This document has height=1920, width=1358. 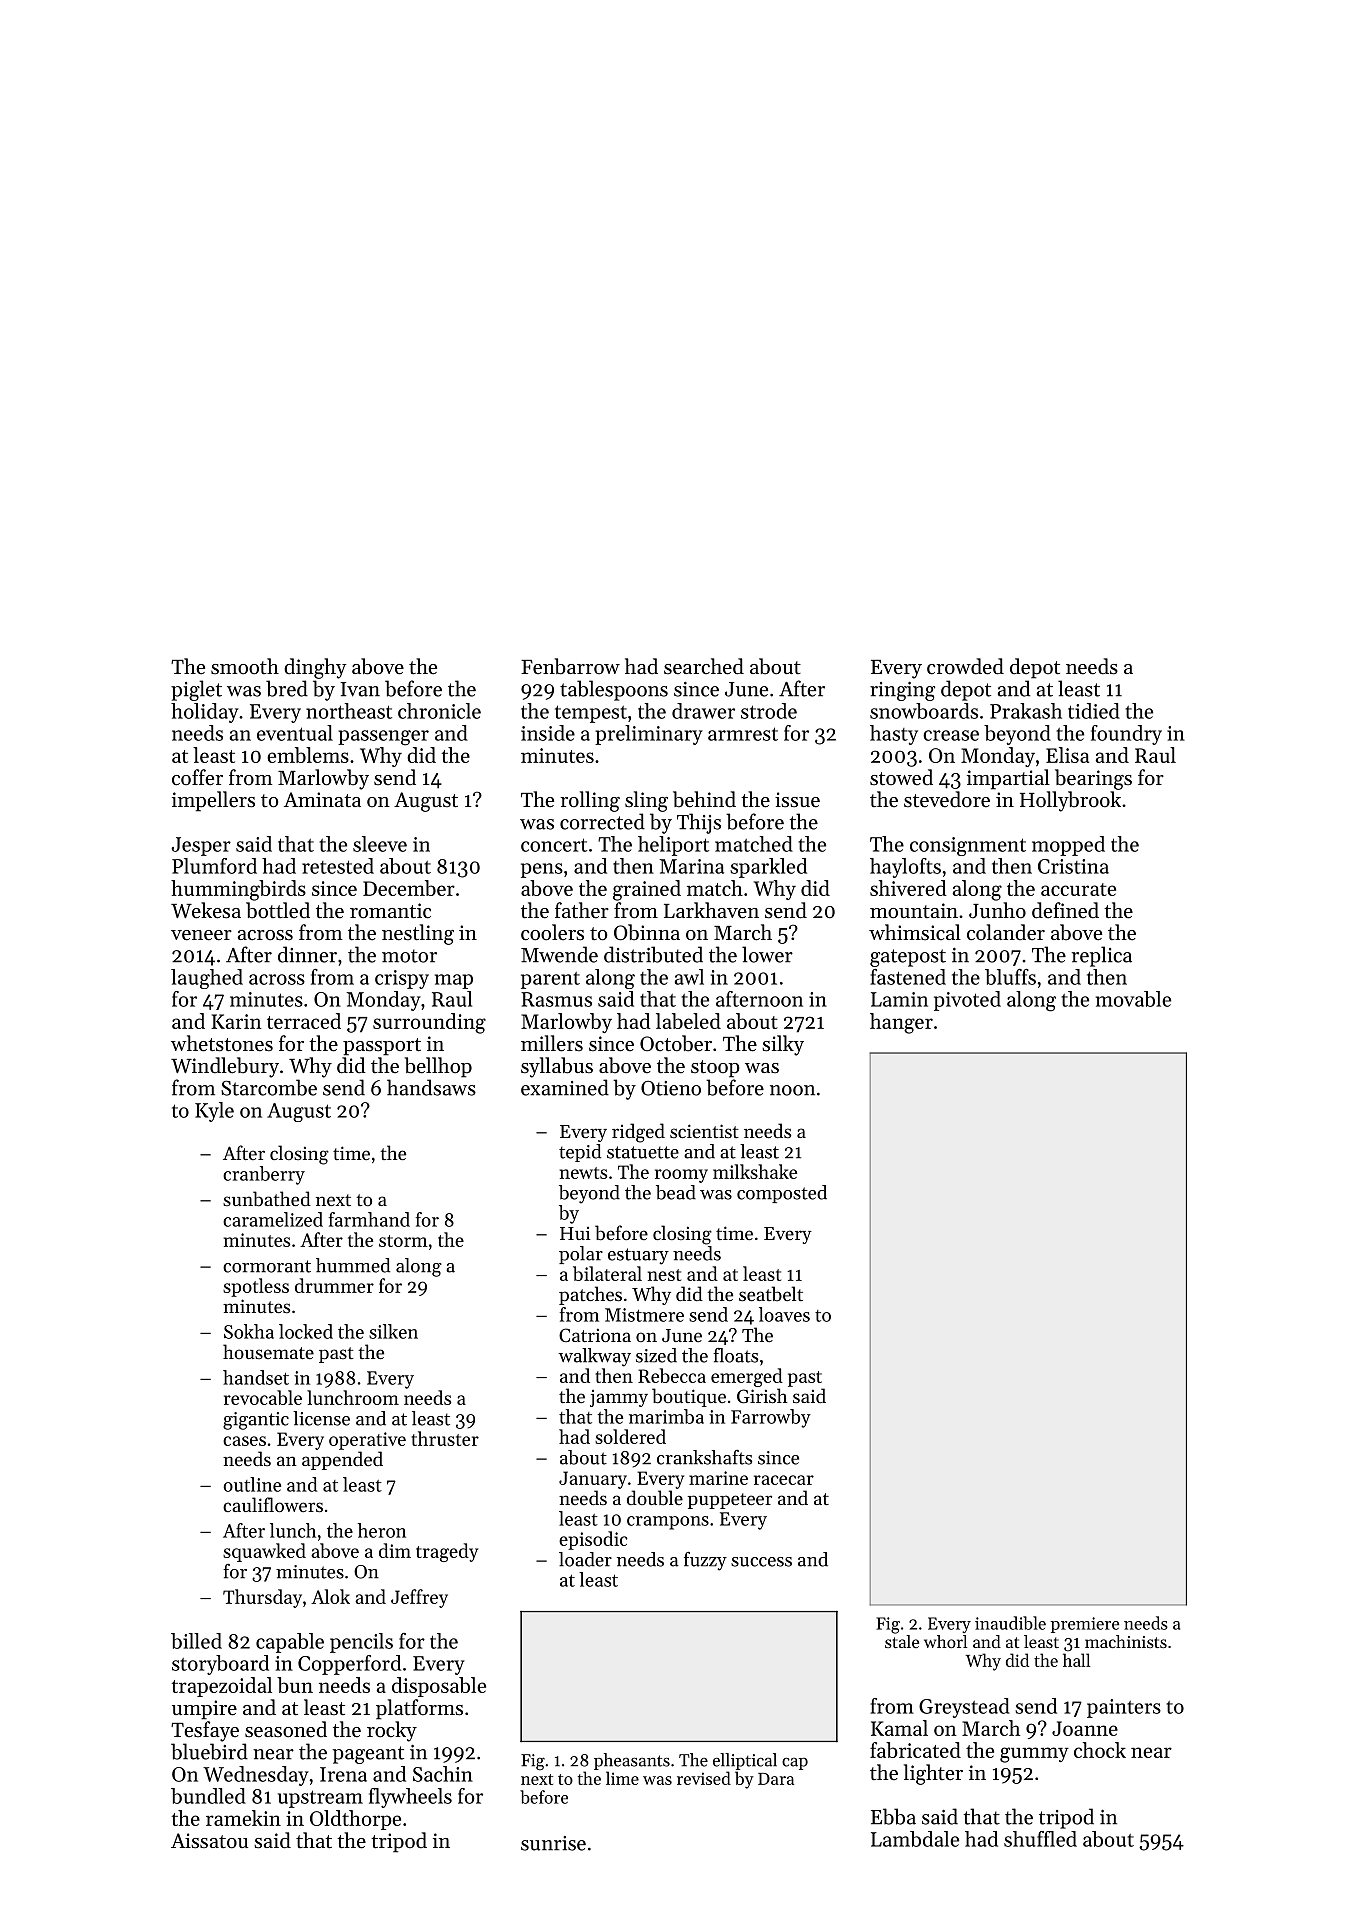 What do you see at coordinates (196, 690) in the document?
I see `piglet` at bounding box center [196, 690].
